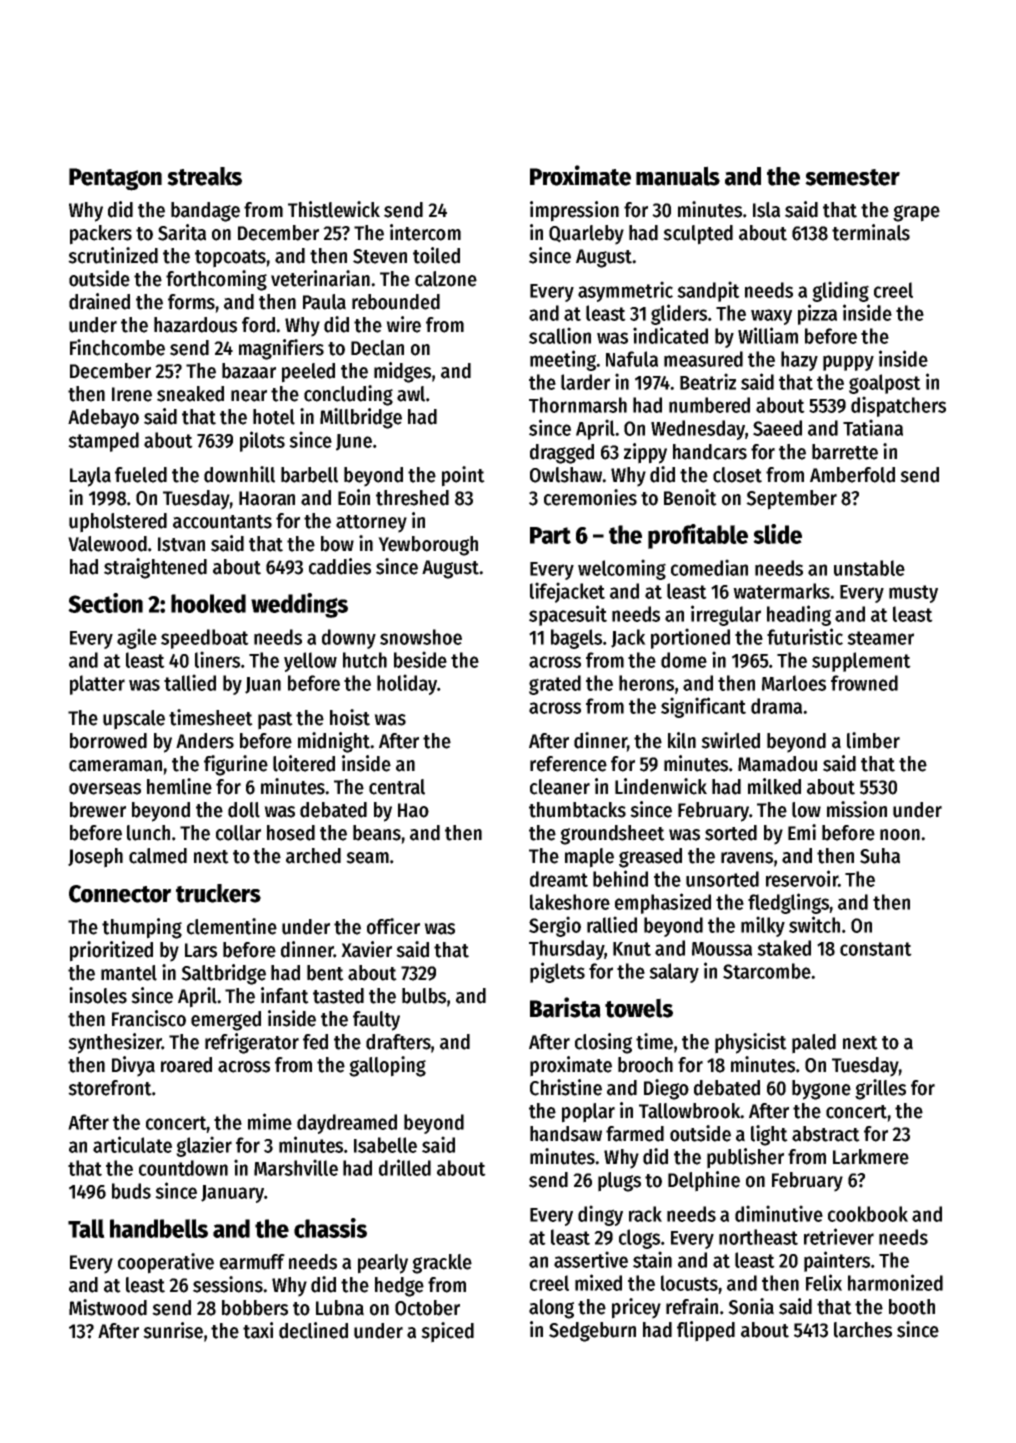 The width and height of the page is (1016, 1443). Describe the element at coordinates (776, 706) in the page. I see `drama` at that location.
